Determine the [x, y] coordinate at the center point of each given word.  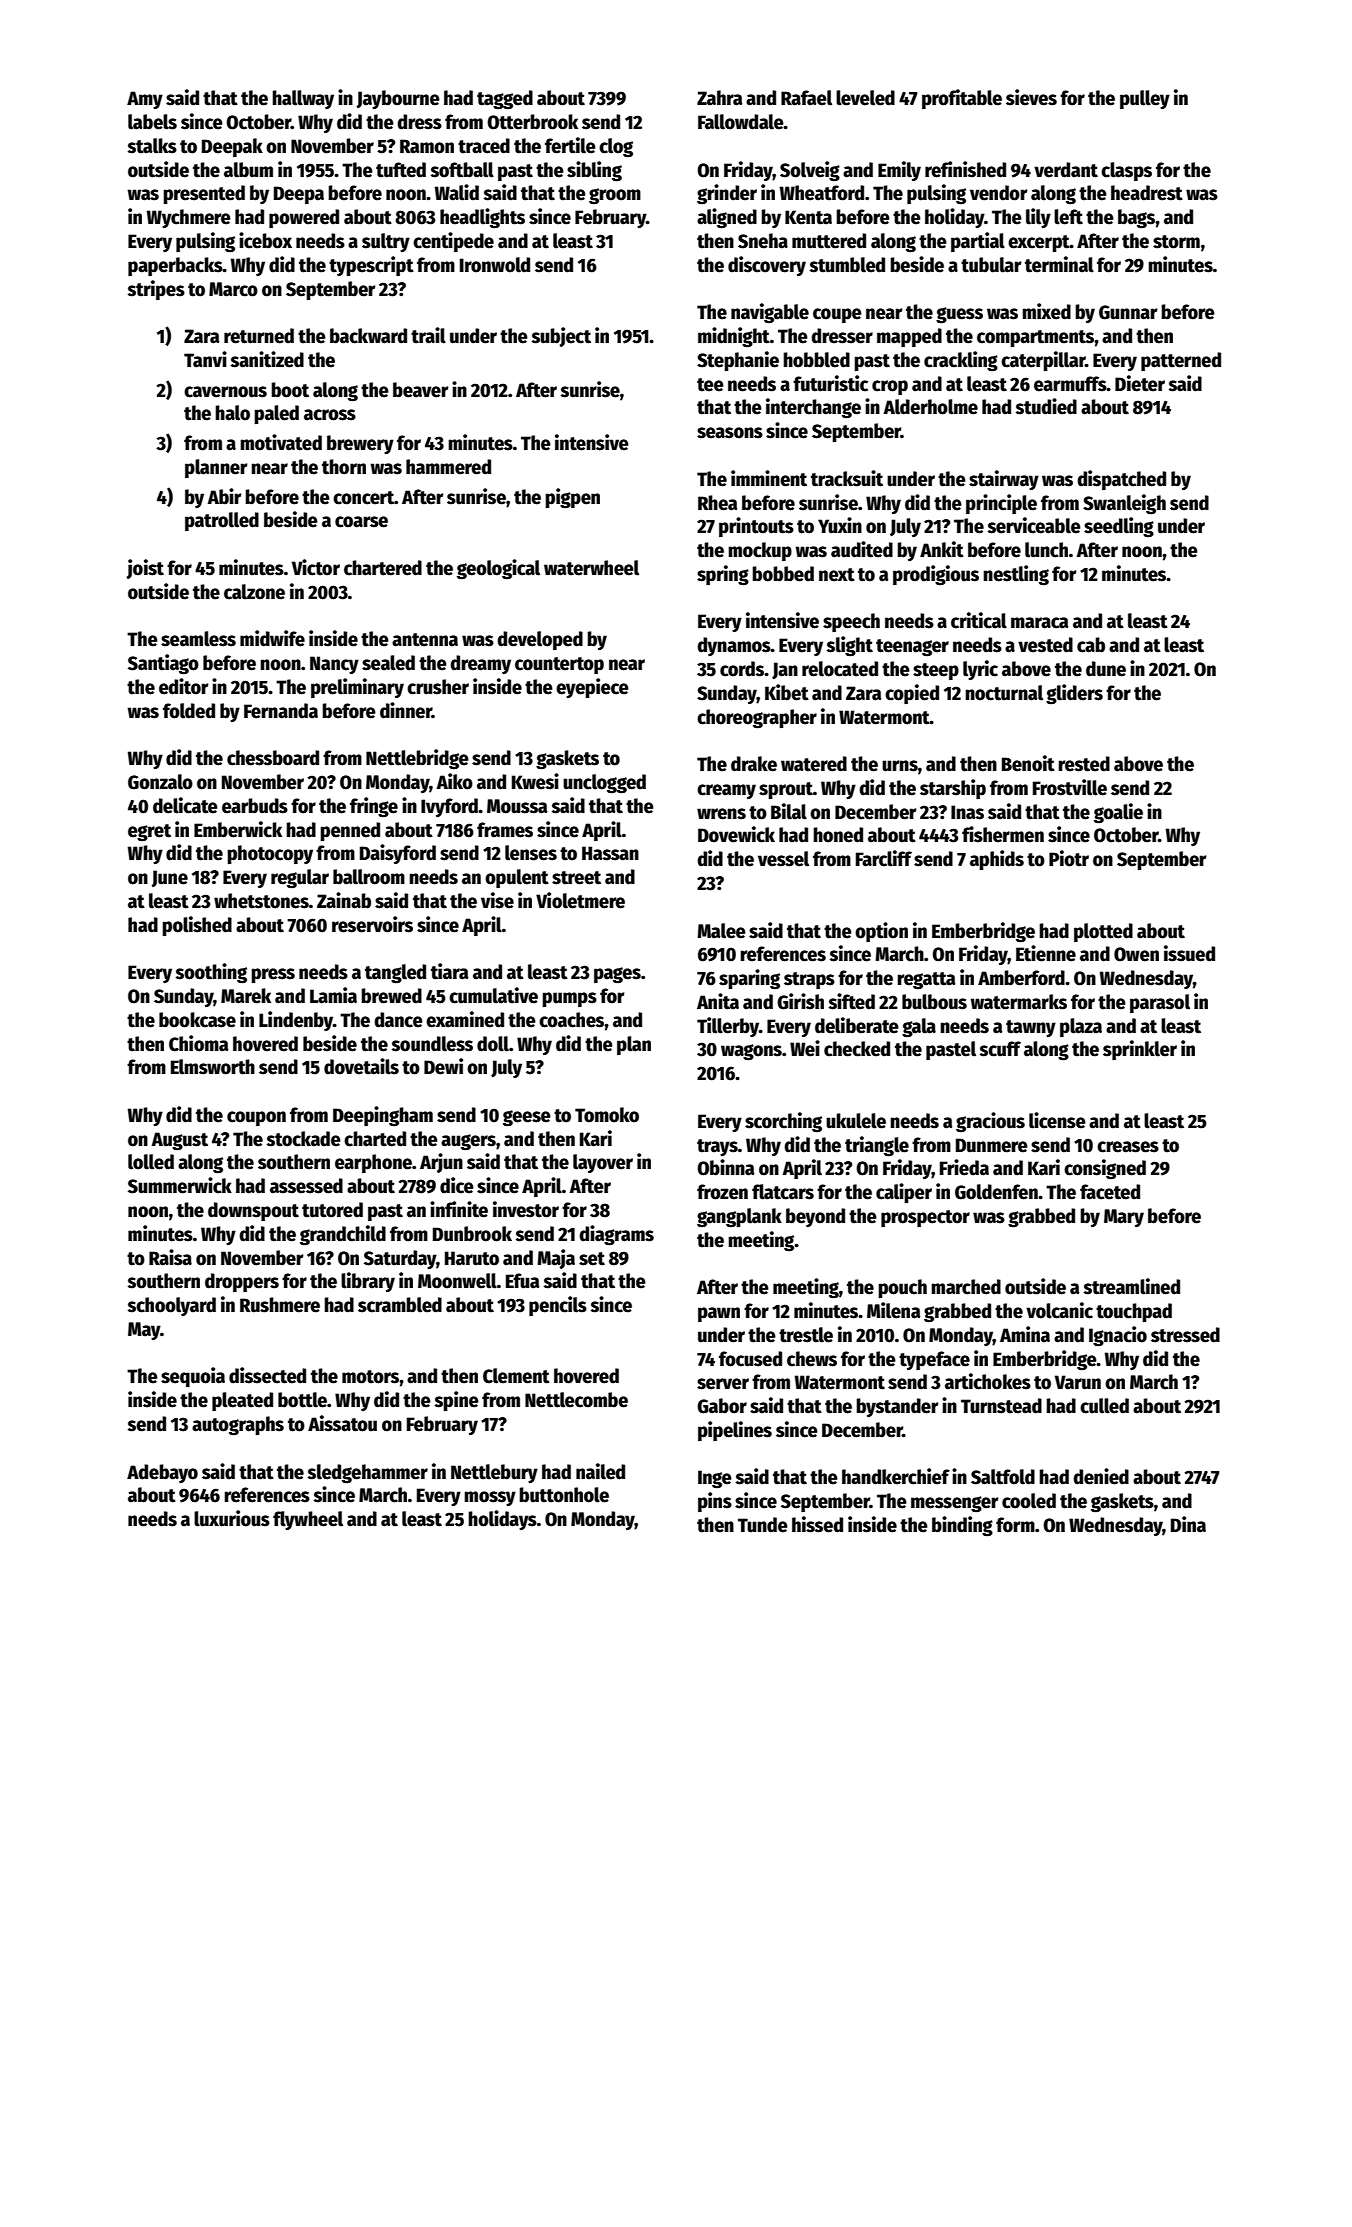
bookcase [197, 1020]
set [592, 1259]
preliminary [357, 688]
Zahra [720, 98]
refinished [965, 169]
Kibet [787, 692]
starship [953, 789]
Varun [1078, 1382]
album [248, 170]
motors [371, 1377]
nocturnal [1004, 693]
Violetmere [580, 900]
